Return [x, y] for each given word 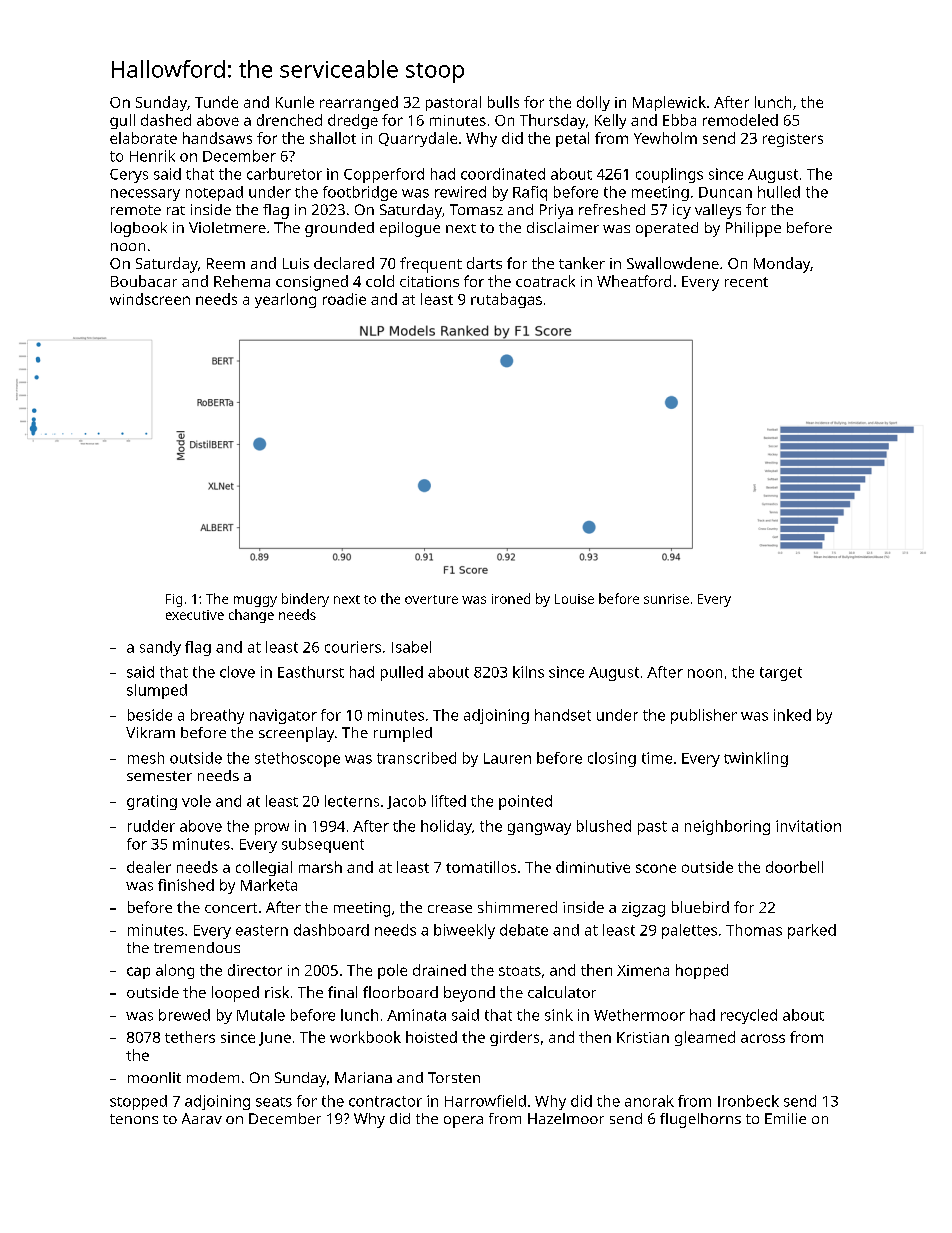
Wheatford [634, 281]
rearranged [359, 103]
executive [195, 615]
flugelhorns [700, 1120]
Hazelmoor [566, 1118]
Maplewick [669, 103]
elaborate [143, 138]
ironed [511, 598]
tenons [134, 1119]
